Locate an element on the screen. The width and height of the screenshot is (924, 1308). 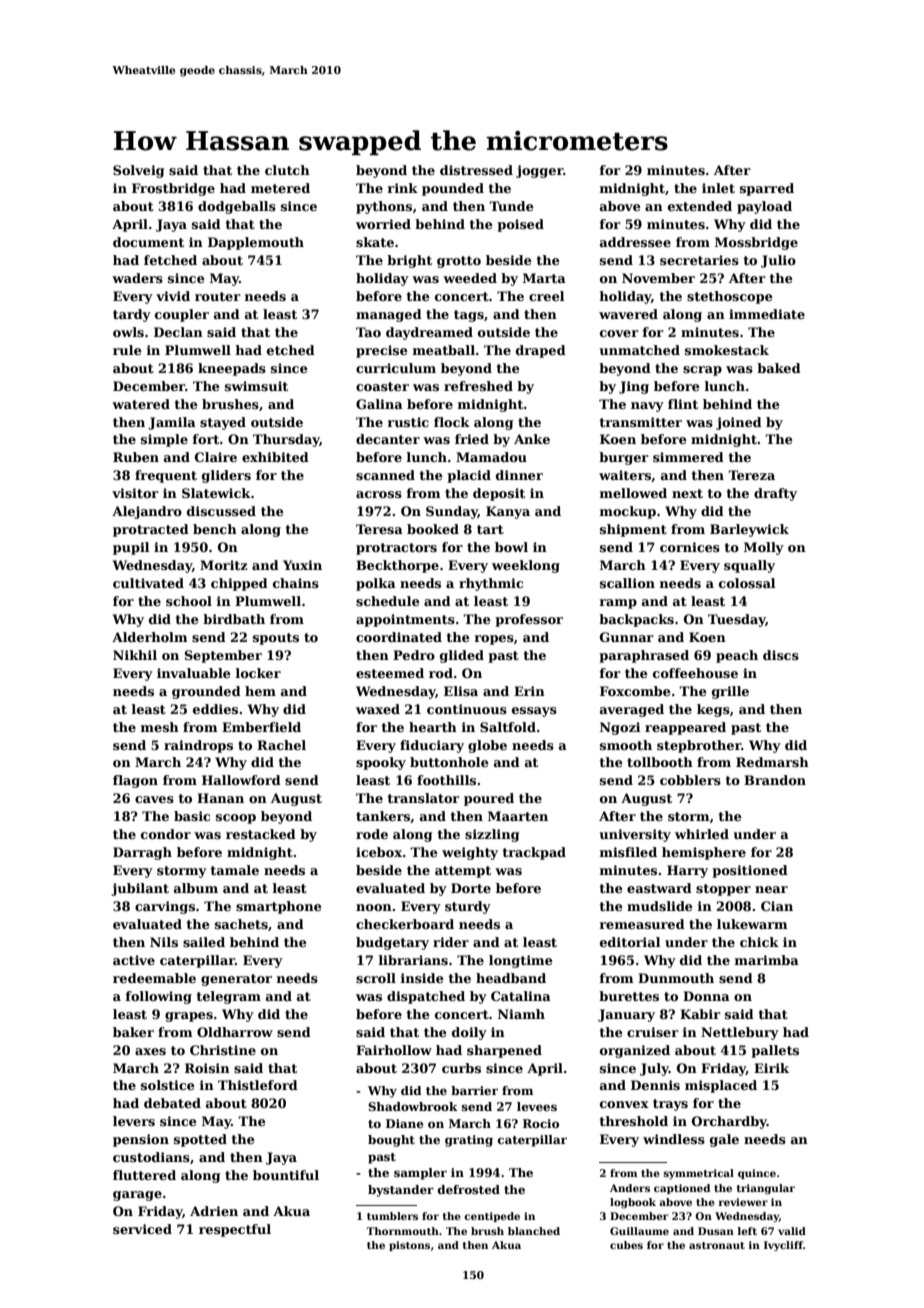
fried is located at coordinates (472, 439).
